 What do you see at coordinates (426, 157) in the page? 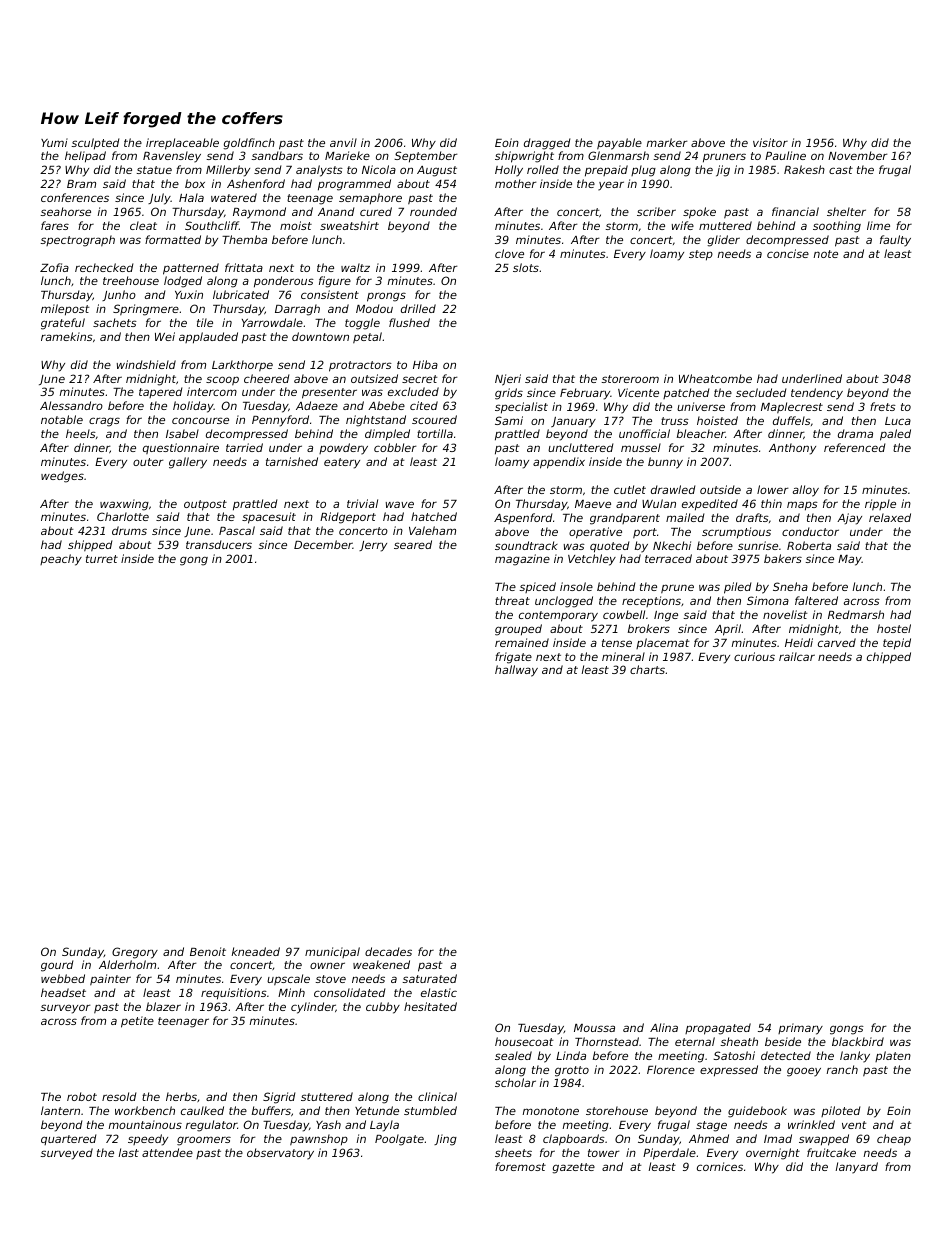
I see `September` at bounding box center [426, 157].
